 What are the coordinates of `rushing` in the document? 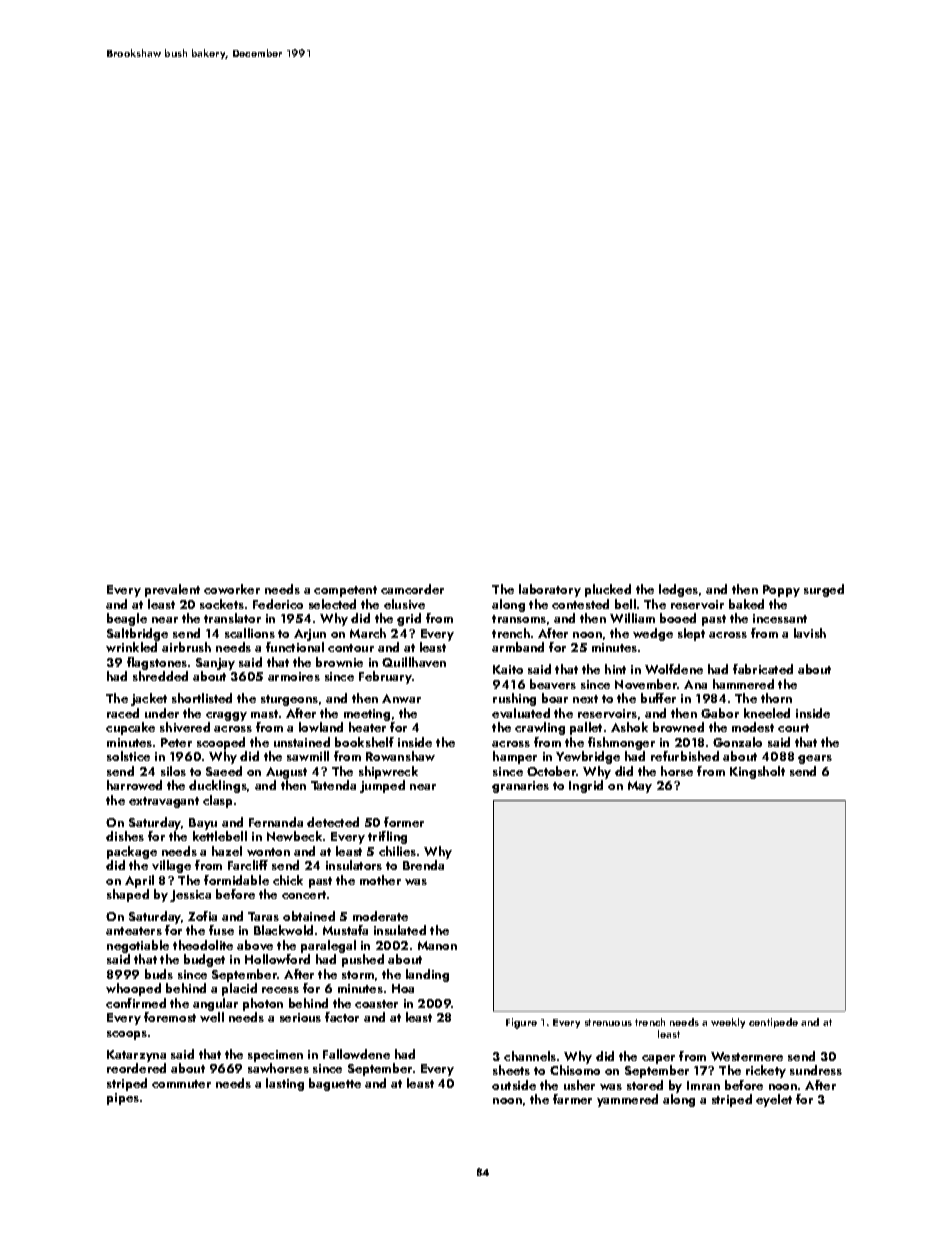 It's located at (514, 699).
